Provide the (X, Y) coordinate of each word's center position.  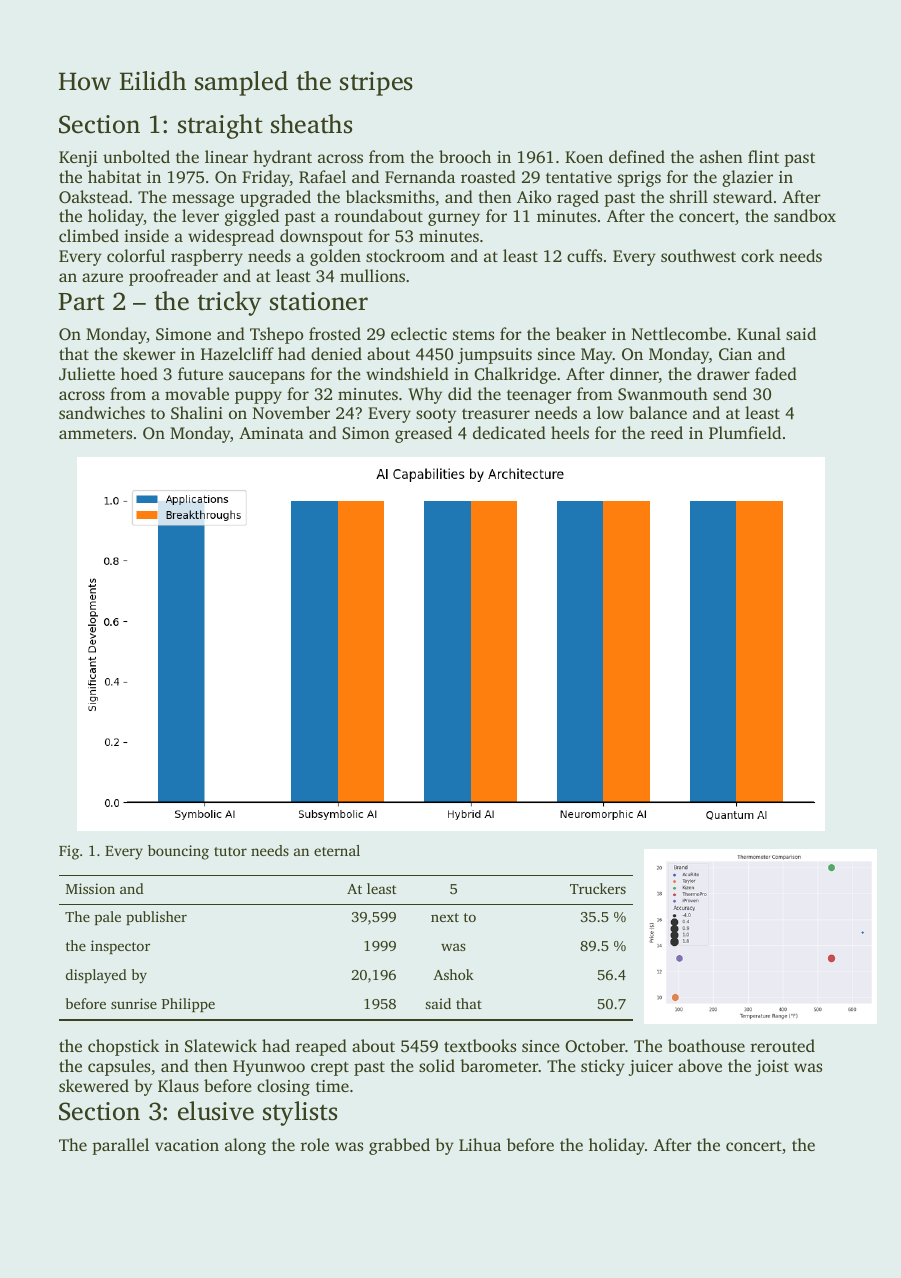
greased (423, 434)
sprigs (639, 179)
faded (776, 373)
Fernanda (420, 176)
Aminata (271, 433)
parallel (120, 1146)
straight (220, 126)
